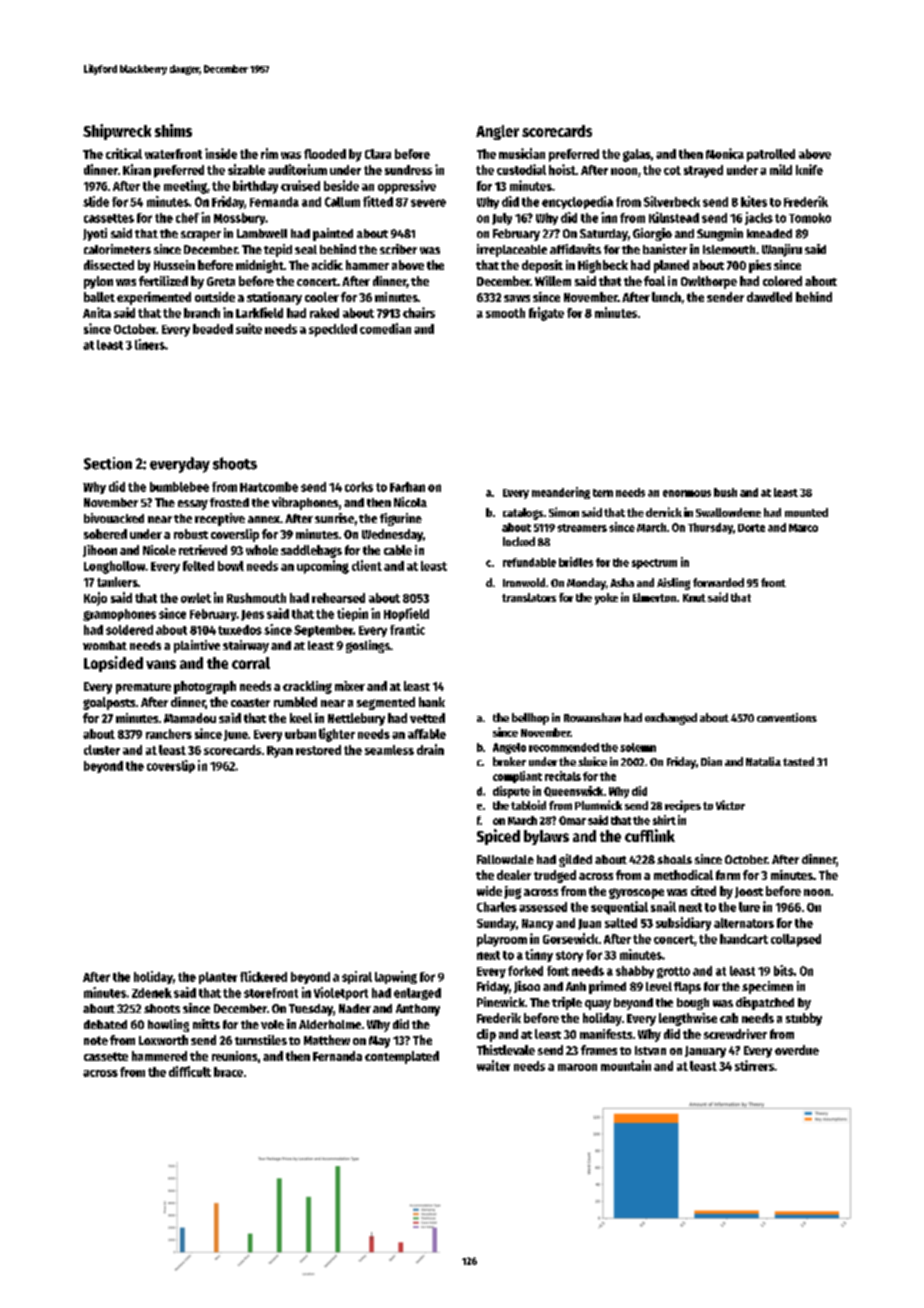  Describe the element at coordinates (517, 298) in the page. I see `saws` at that location.
